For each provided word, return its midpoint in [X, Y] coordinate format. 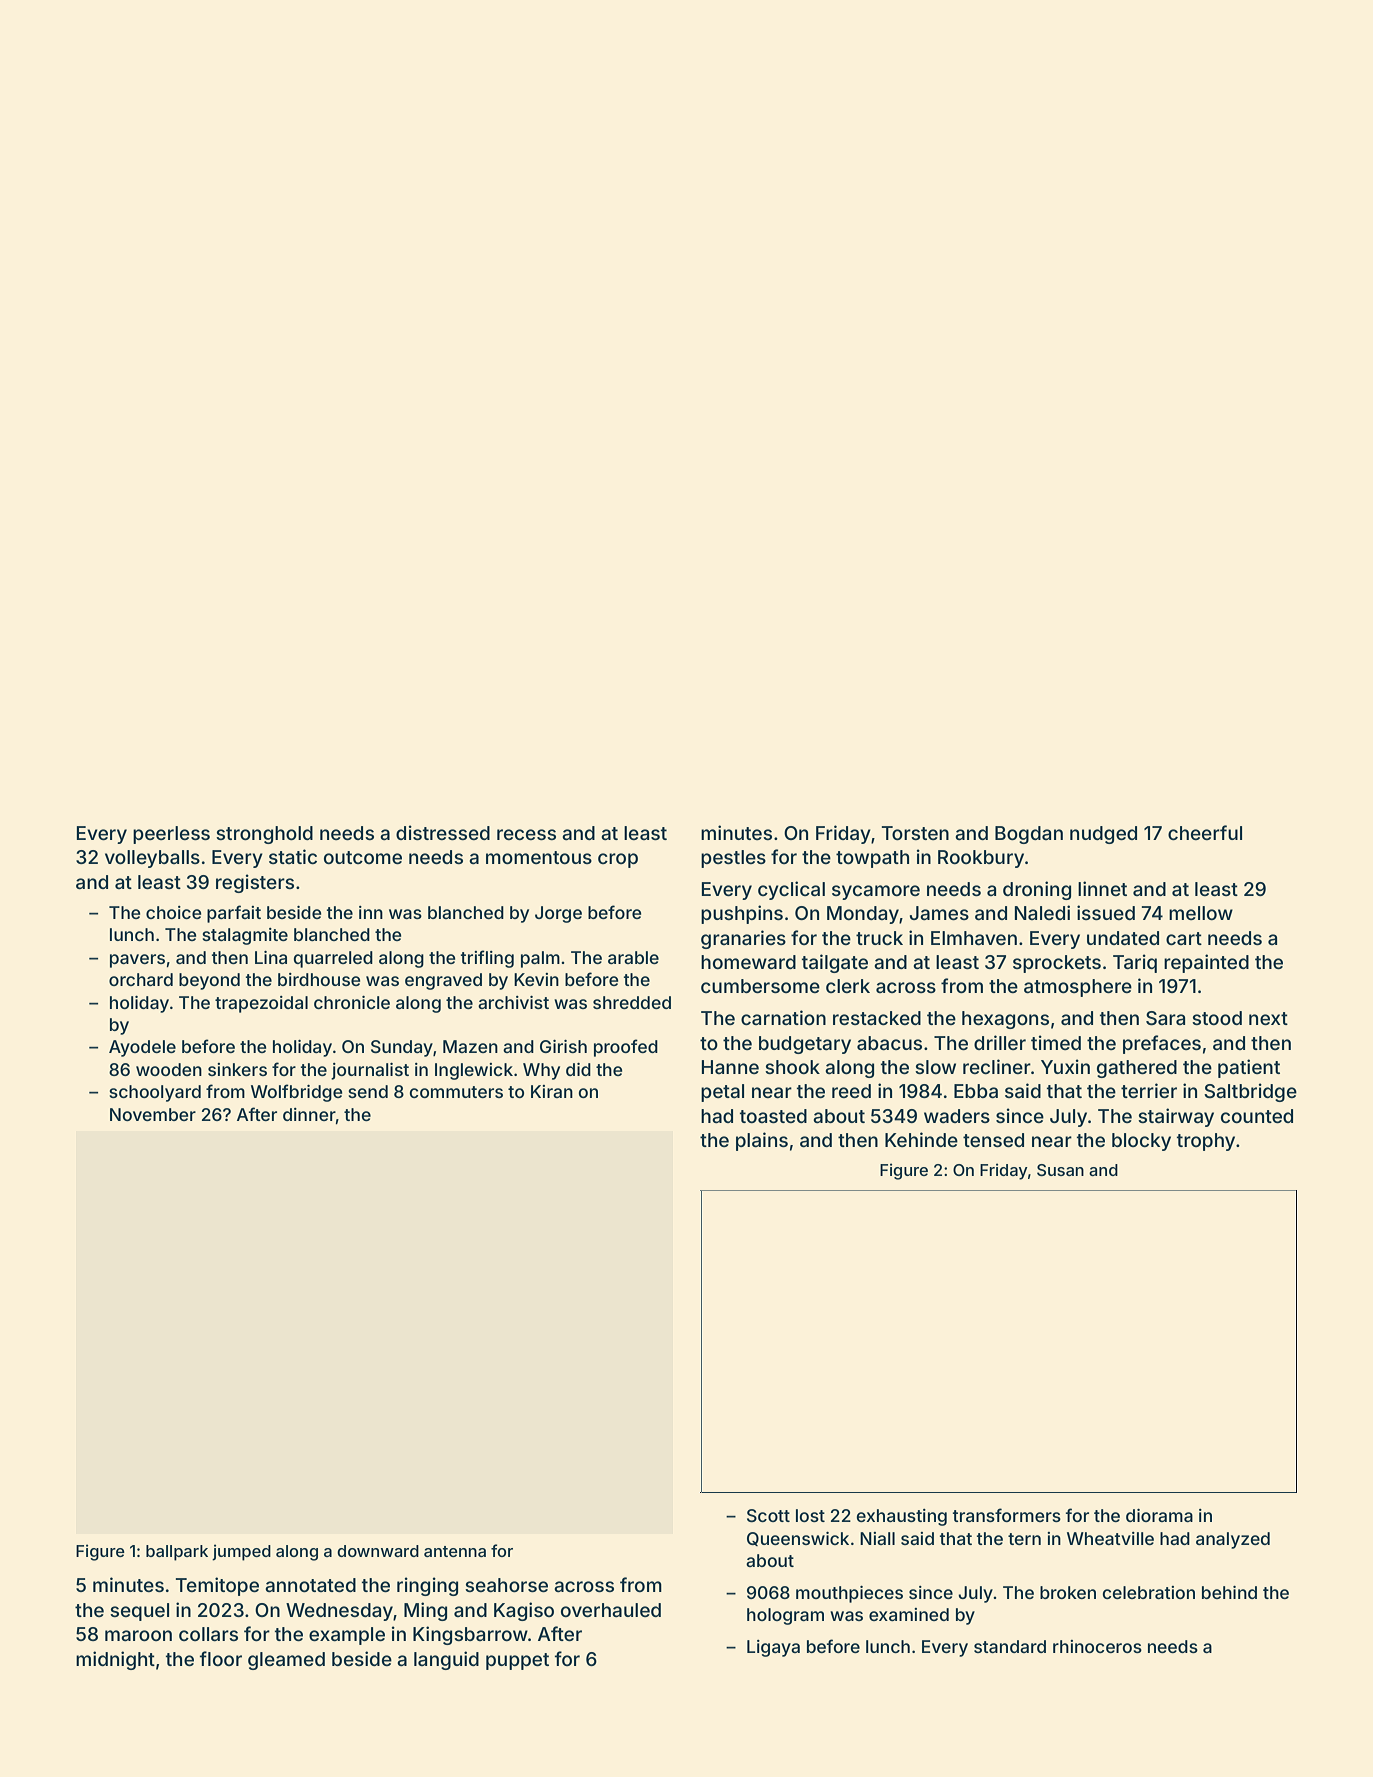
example [347, 1636]
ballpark [177, 1553]
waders [957, 1116]
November [153, 1114]
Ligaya [773, 1648]
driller [1000, 1042]
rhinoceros [1097, 1646]
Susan [1060, 1170]
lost [810, 1515]
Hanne [730, 1067]
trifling [487, 959]
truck [879, 938]
